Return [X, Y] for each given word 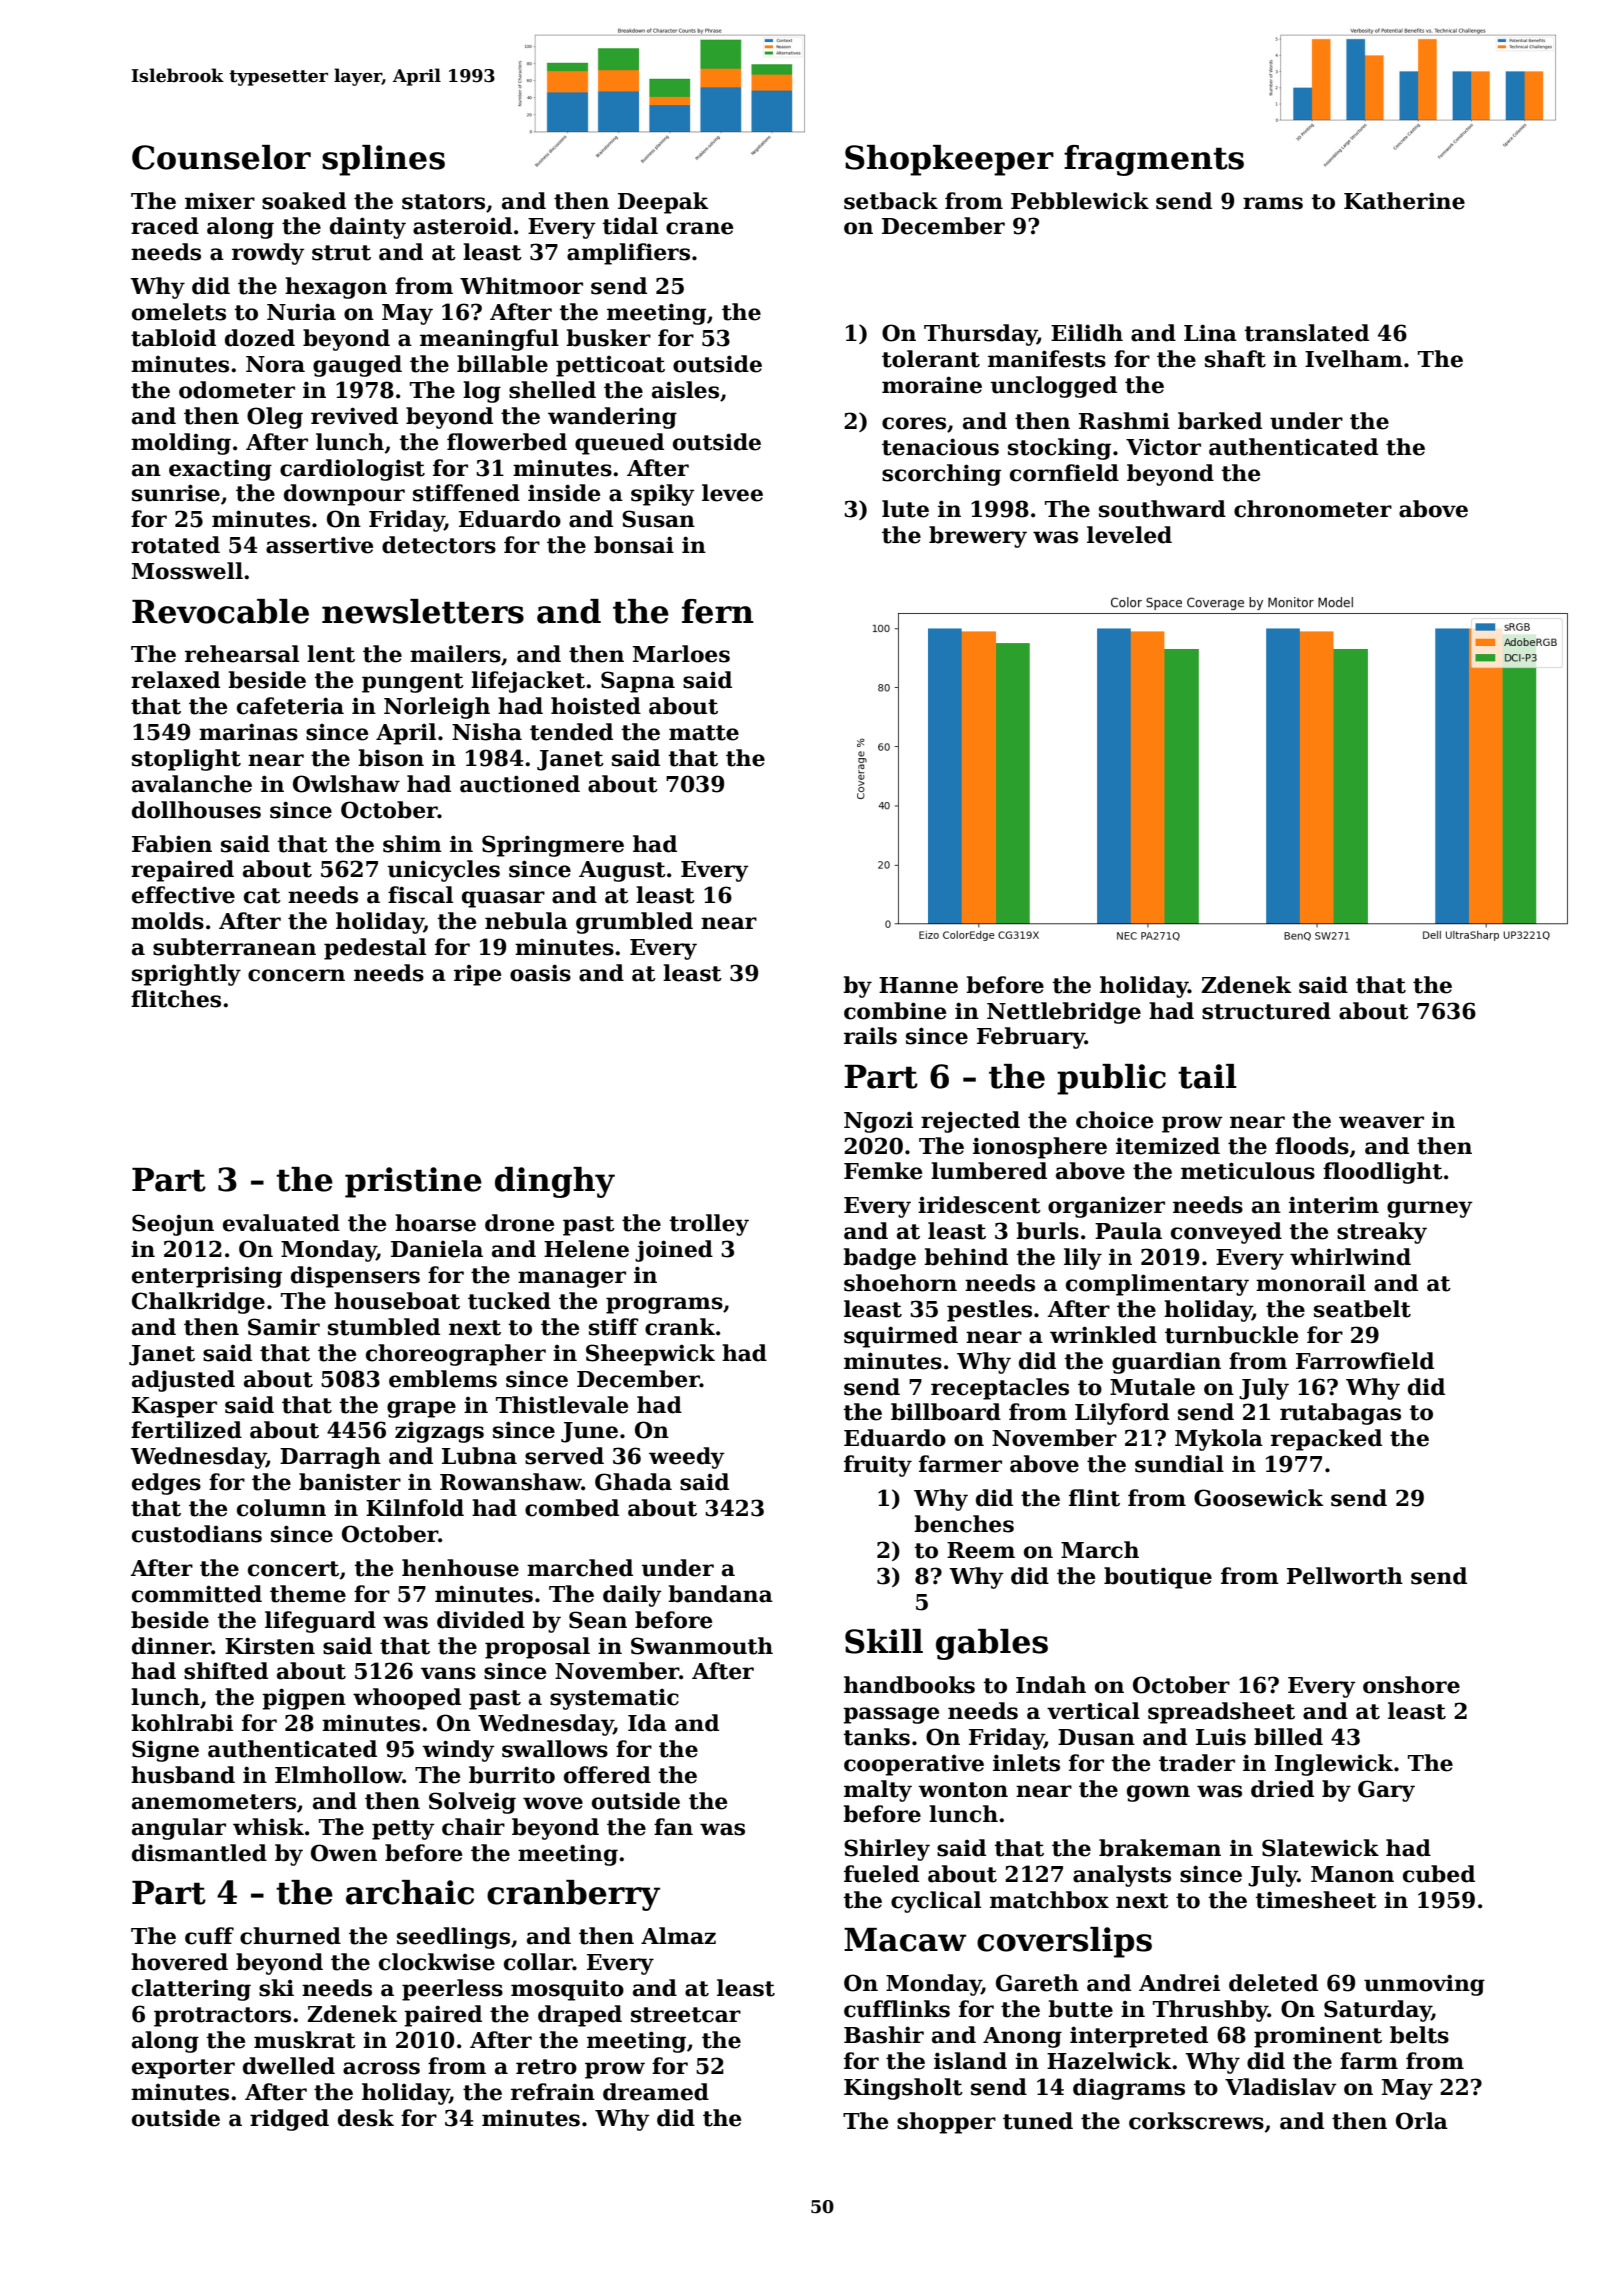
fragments [1154, 160]
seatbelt [1362, 1309]
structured [1266, 1011]
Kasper [174, 1407]
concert [293, 1569]
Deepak [663, 203]
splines [383, 160]
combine [895, 1011]
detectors [439, 545]
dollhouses [196, 810]
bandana [720, 1594]
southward [1162, 509]
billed [1288, 1737]
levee [732, 493]
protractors [222, 2017]
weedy [687, 1458]
